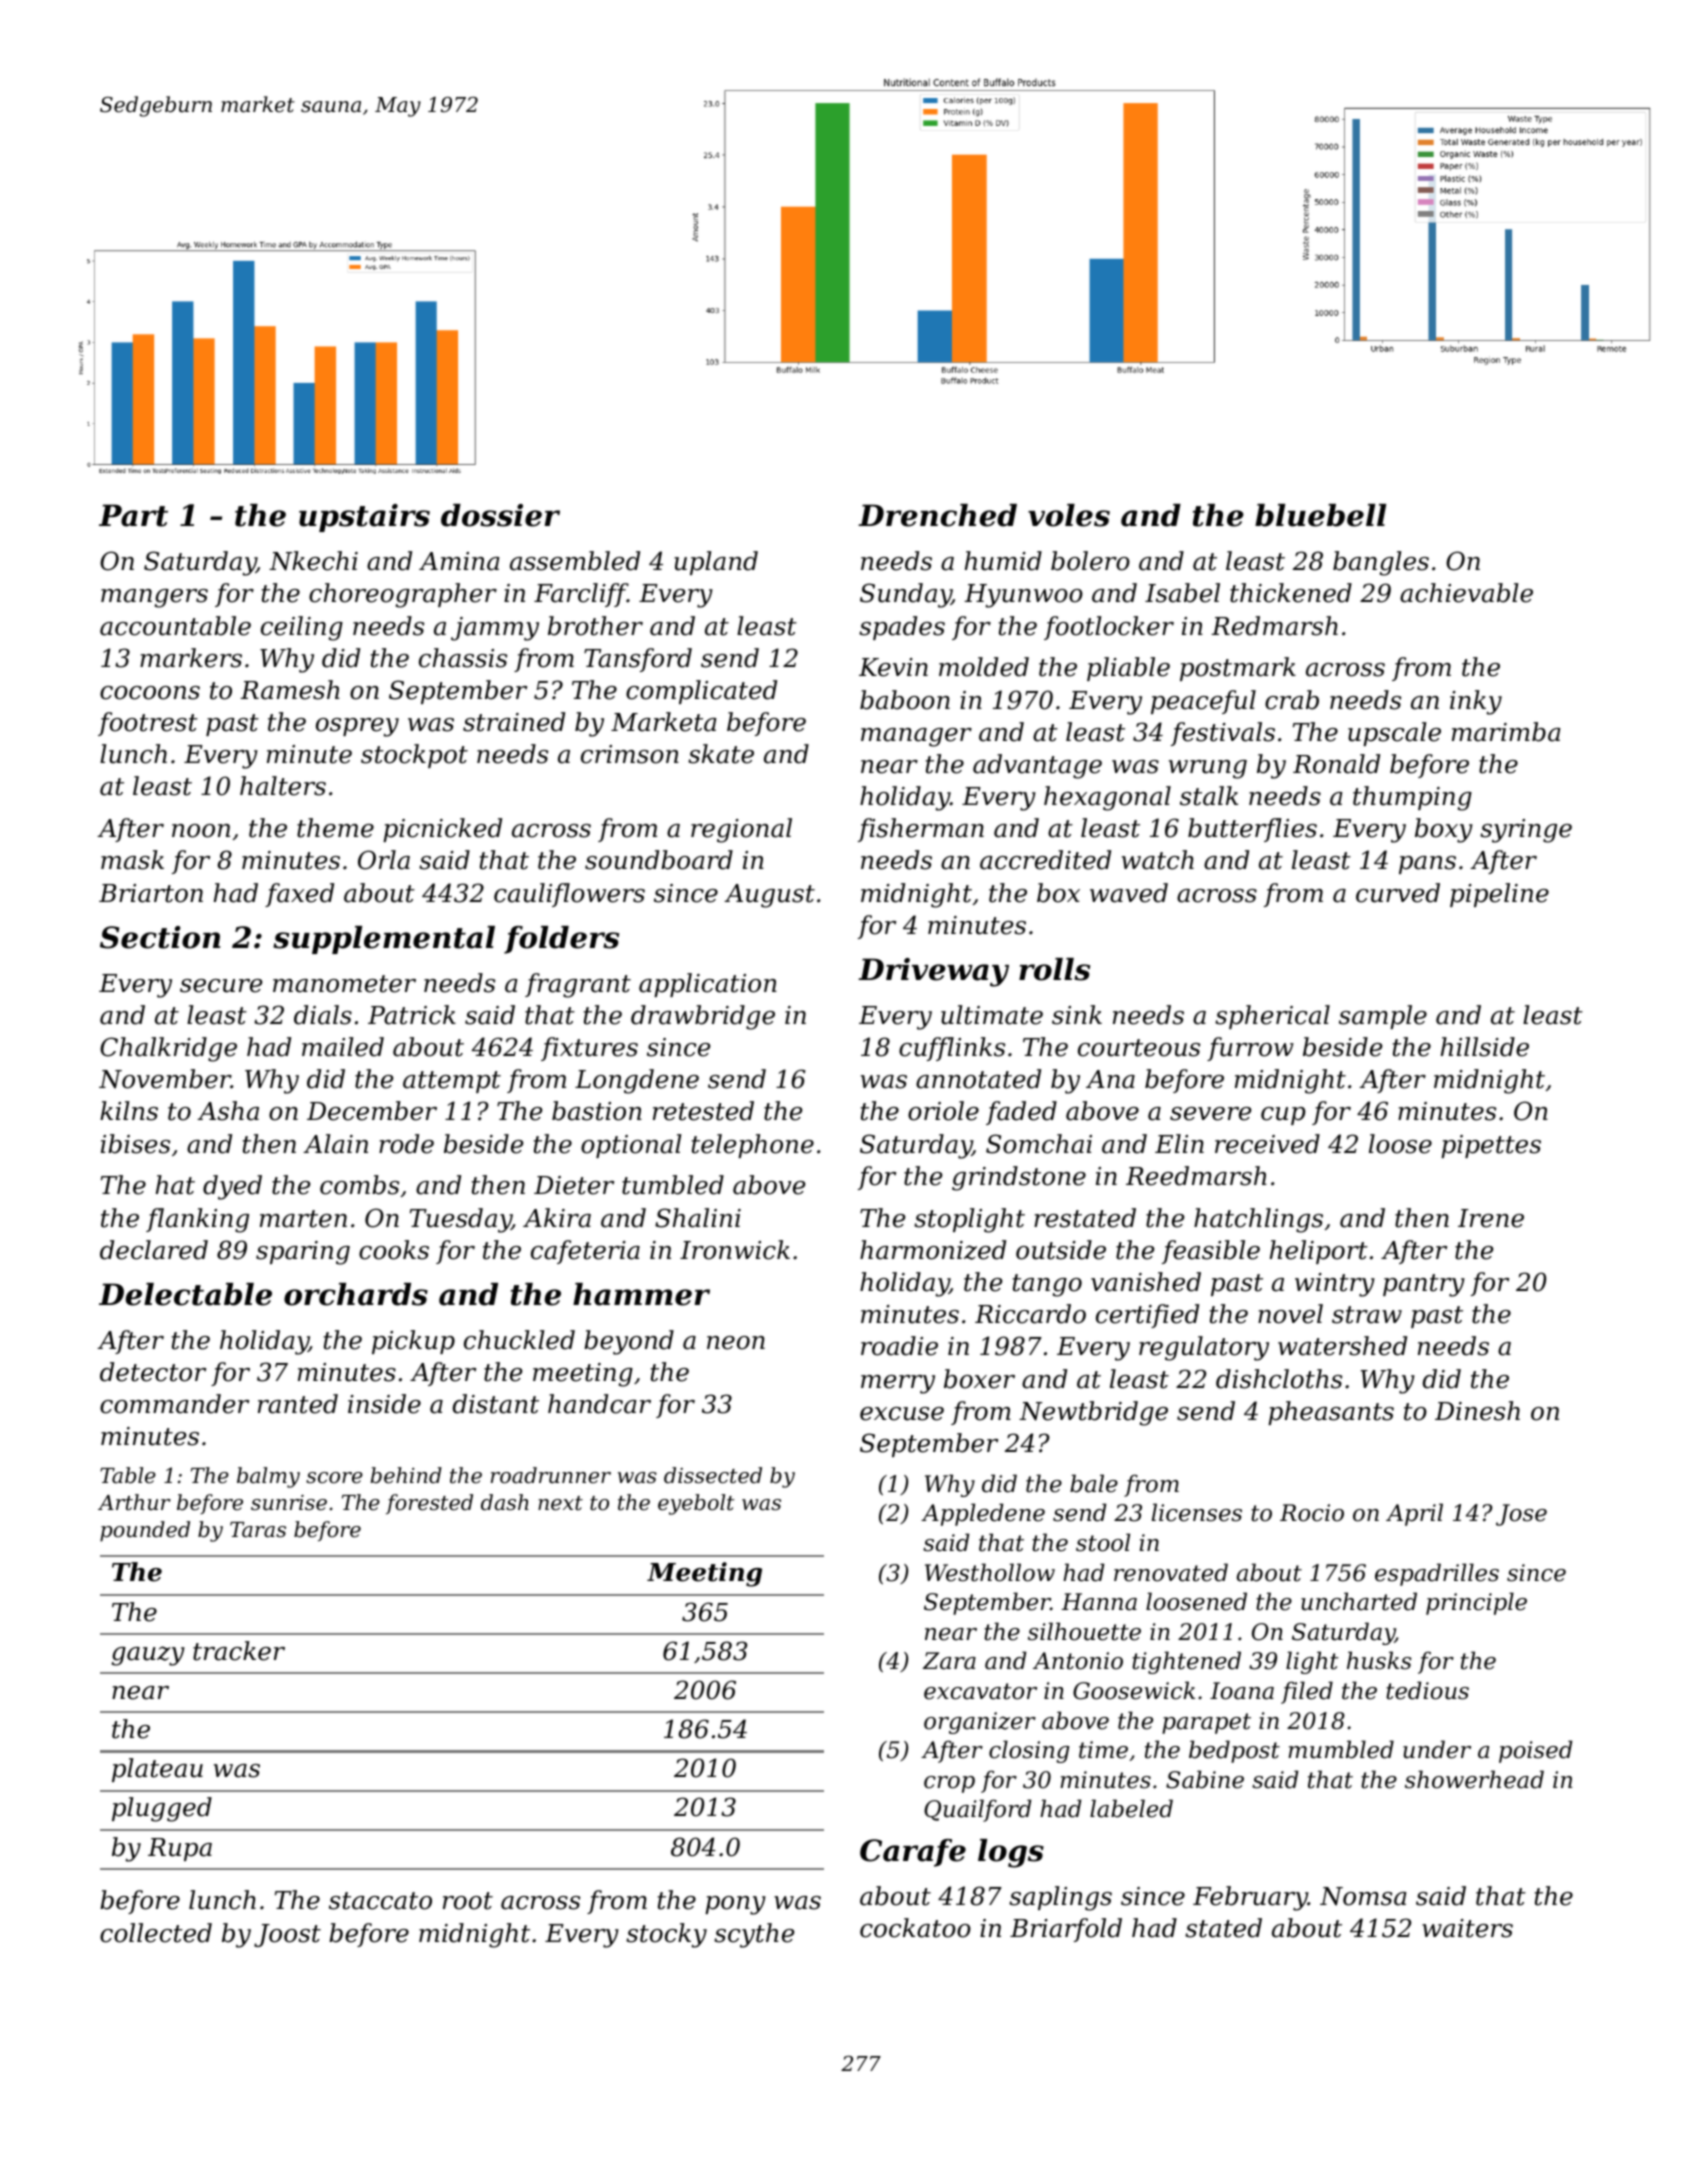  Describe the element at coordinates (313, 561) in the image. I see `Nkechi` at that location.
